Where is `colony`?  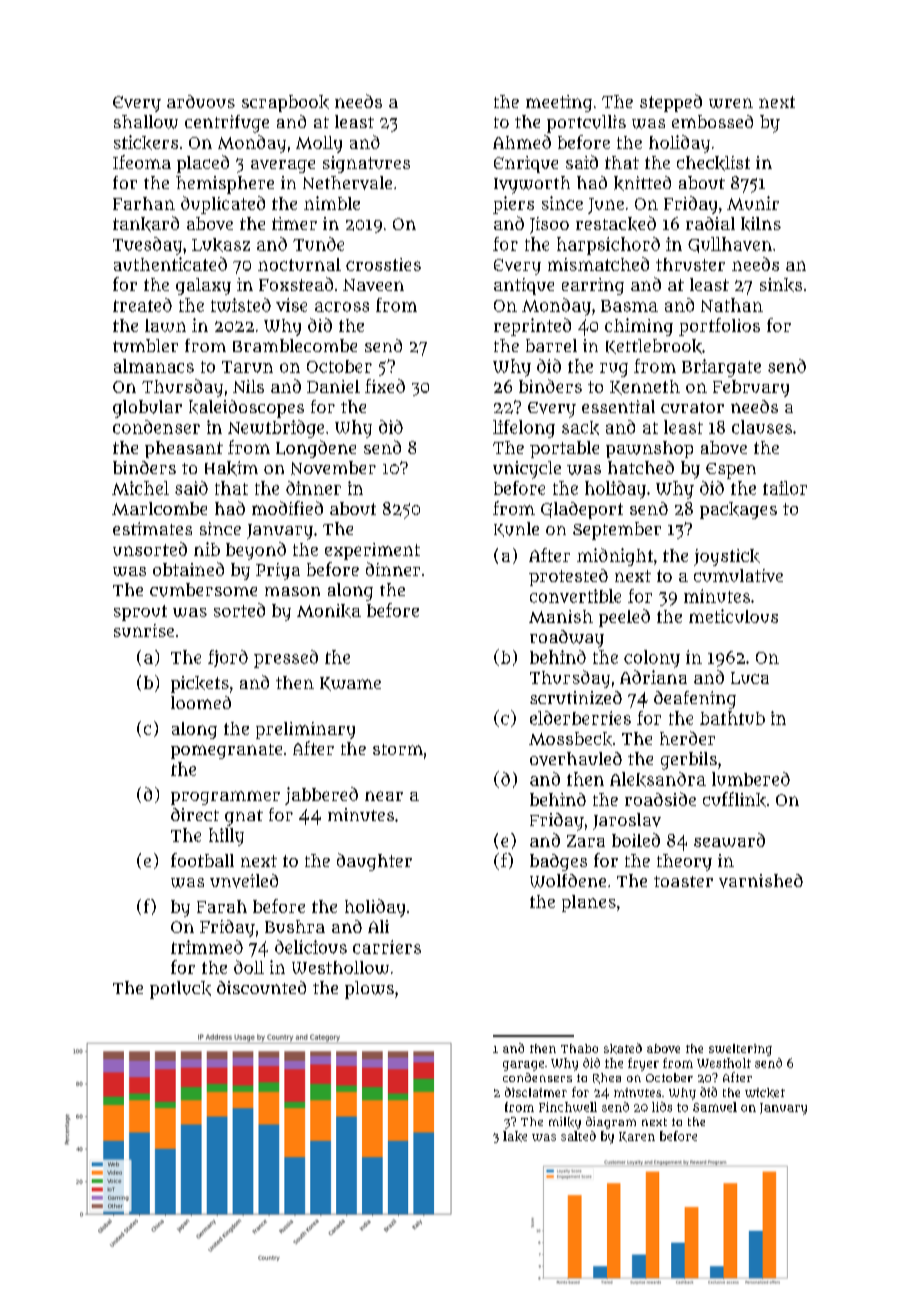 colony is located at coordinates (652, 659).
